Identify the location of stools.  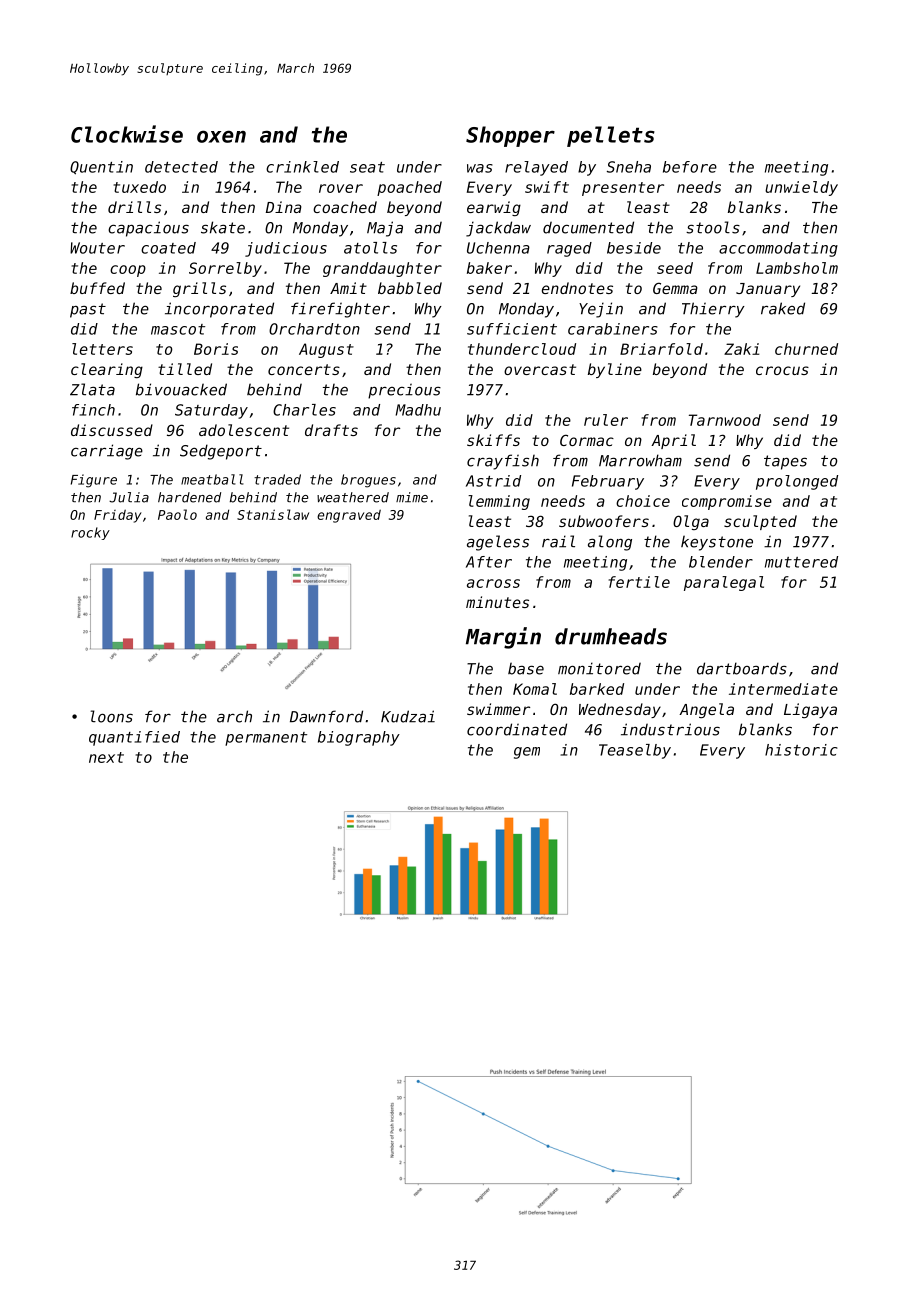
(713, 227).
